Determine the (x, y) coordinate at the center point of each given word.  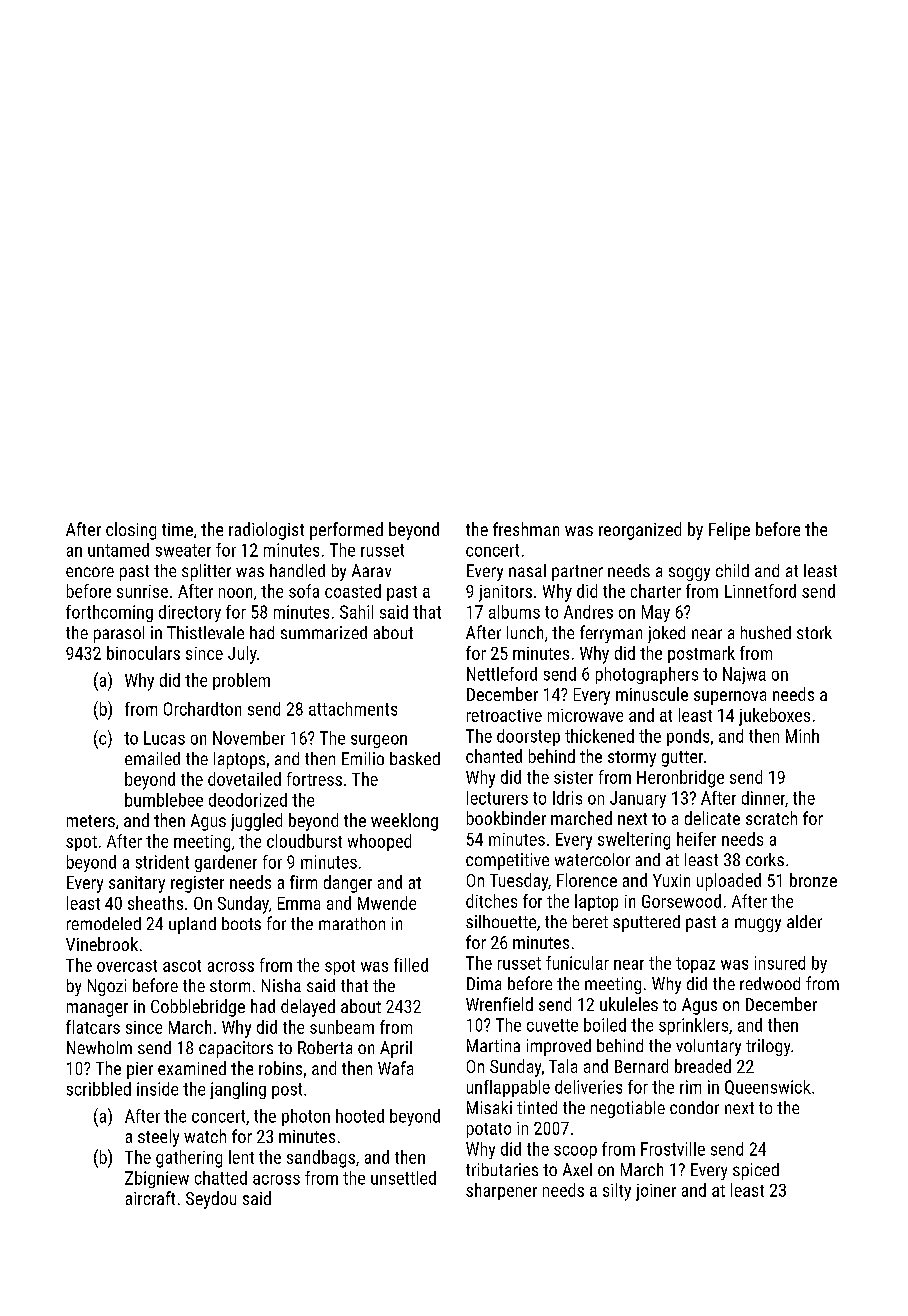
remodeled (104, 923)
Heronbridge (680, 779)
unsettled (403, 1178)
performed (346, 531)
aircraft (150, 1198)
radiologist (266, 531)
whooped (379, 842)
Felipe (729, 531)
